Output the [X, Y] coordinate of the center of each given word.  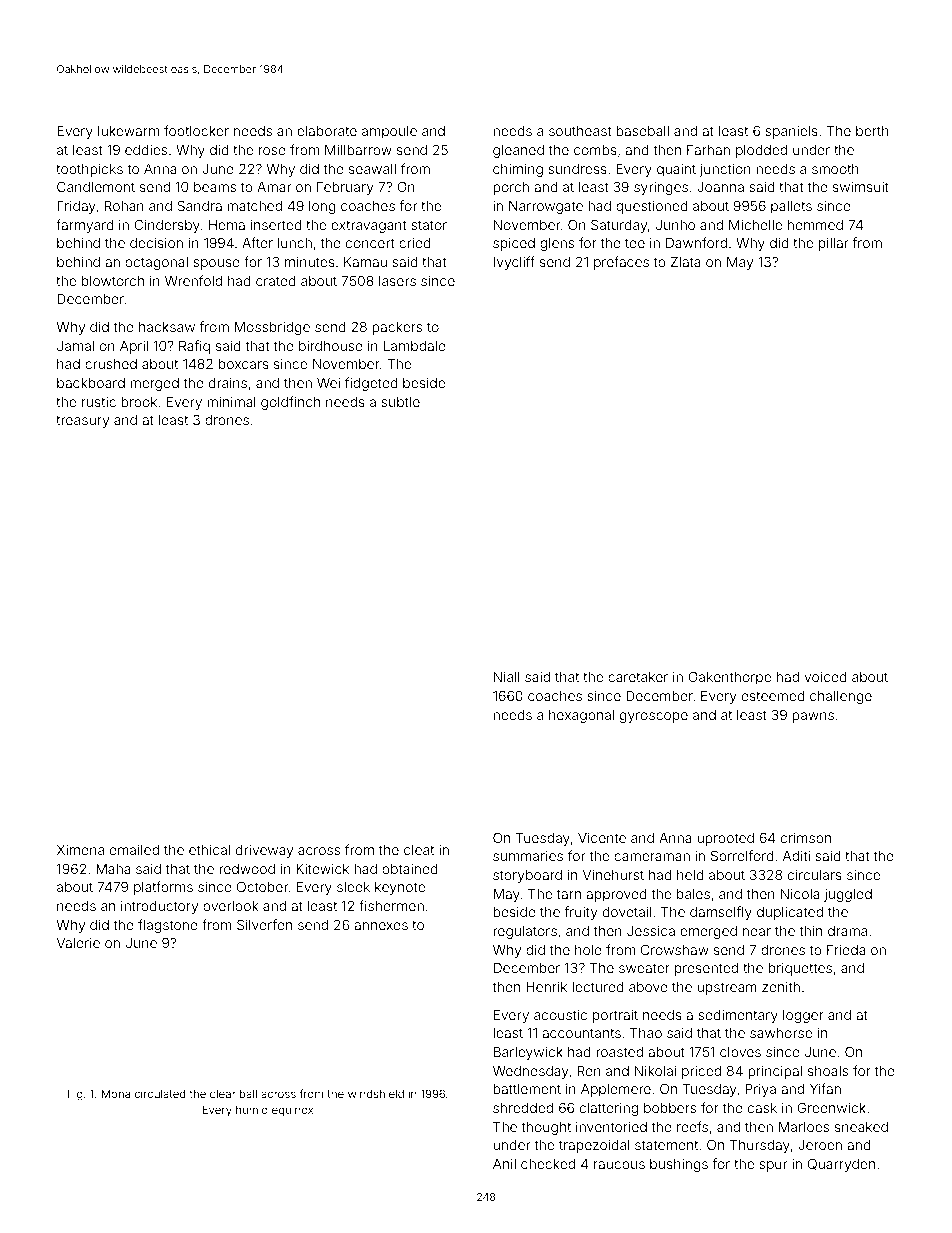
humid [252, 1109]
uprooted [725, 839]
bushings [679, 1165]
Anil [504, 1164]
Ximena [80, 850]
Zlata [686, 262]
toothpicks [89, 170]
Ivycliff [514, 263]
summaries [528, 856]
